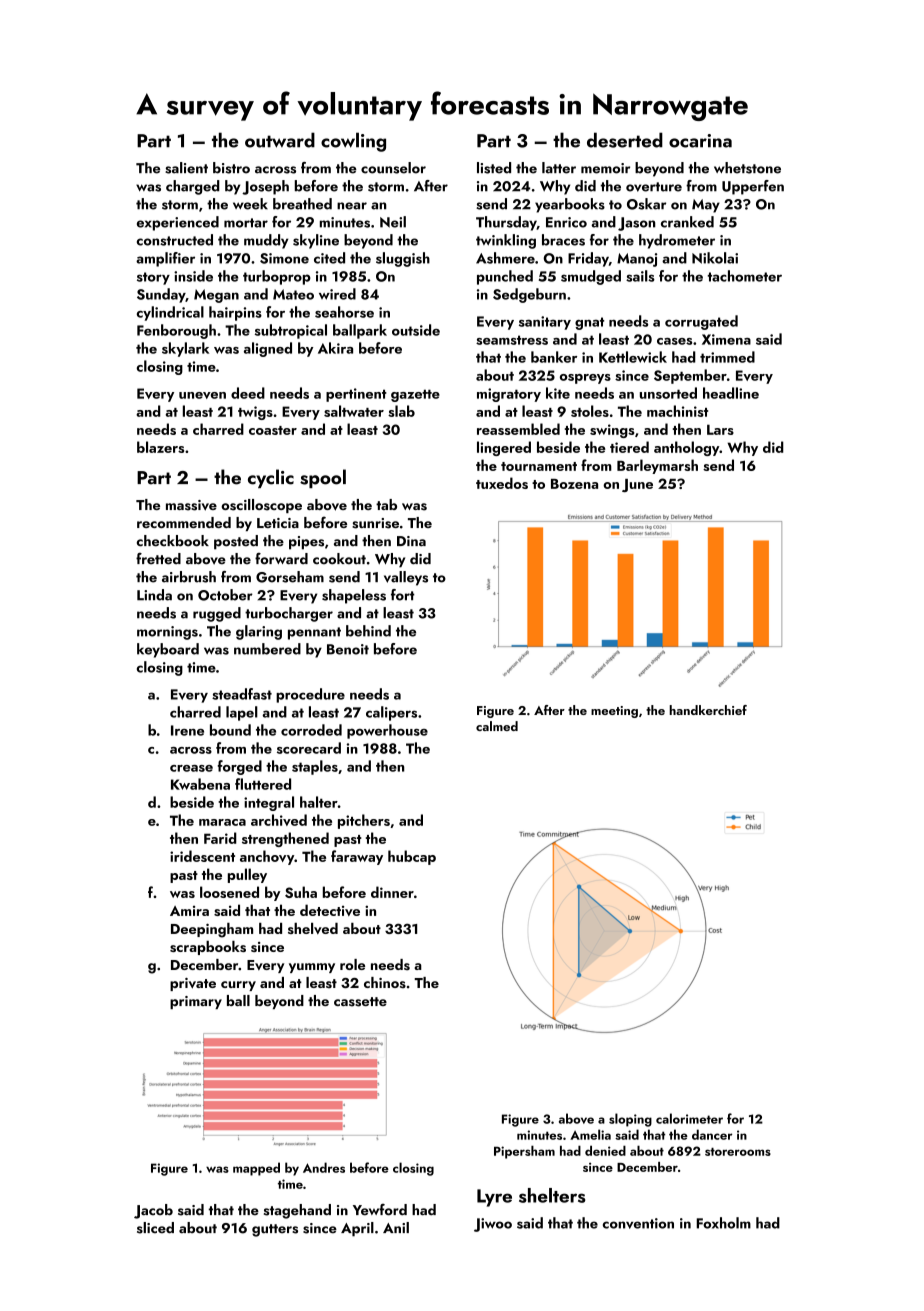  Describe the element at coordinates (158, 559) in the document. I see `fretted` at that location.
